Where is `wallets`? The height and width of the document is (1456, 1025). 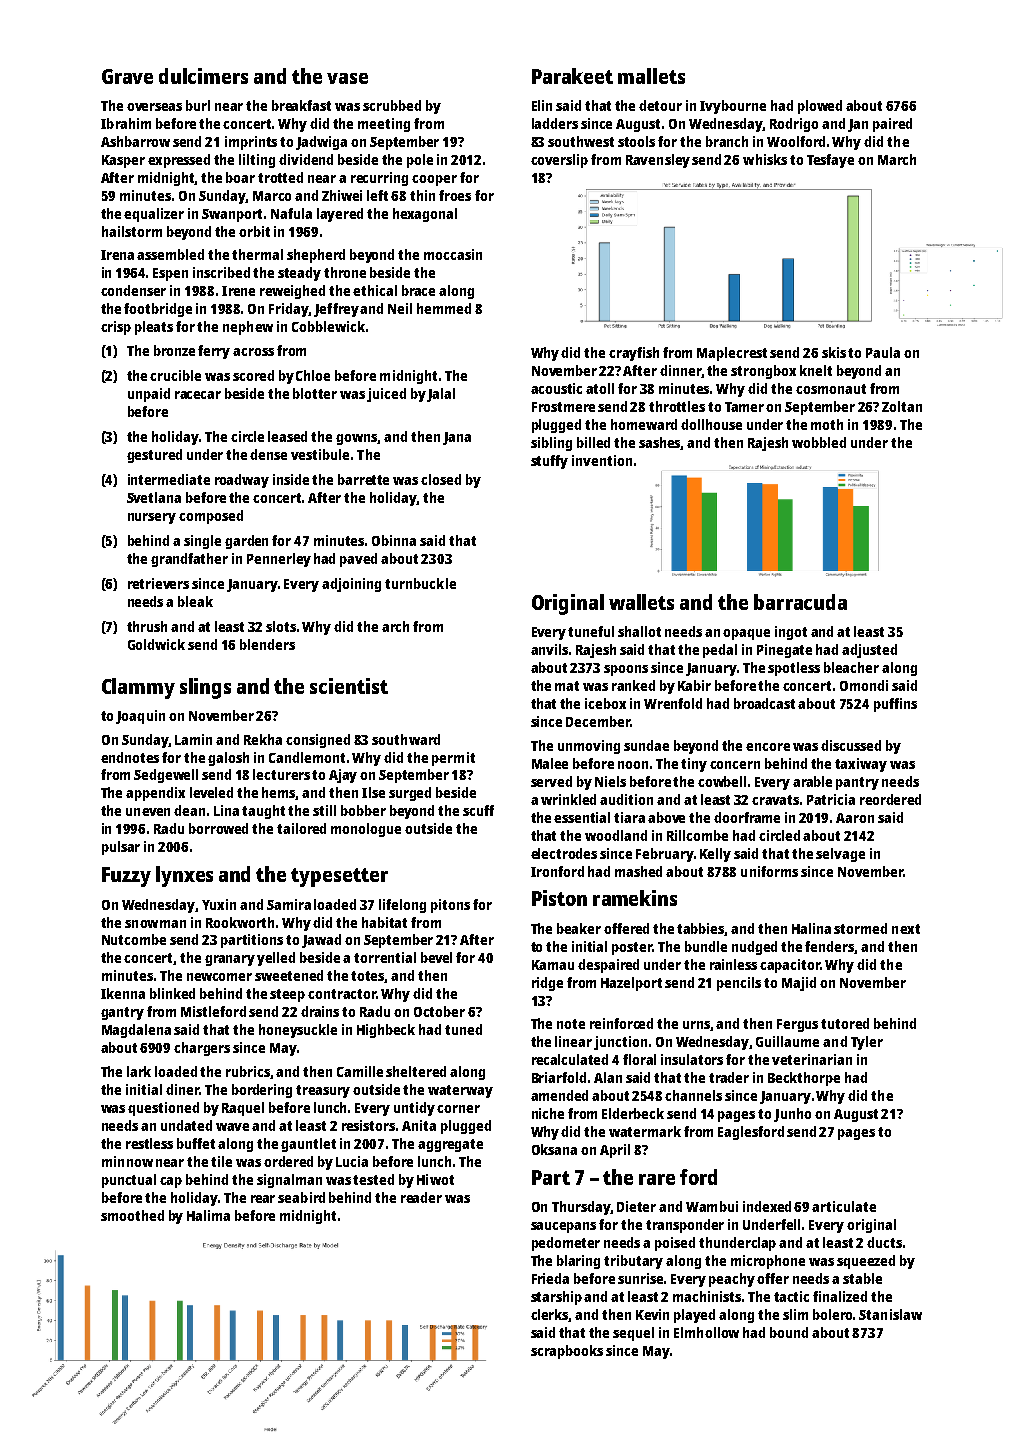 wallets is located at coordinates (641, 602).
